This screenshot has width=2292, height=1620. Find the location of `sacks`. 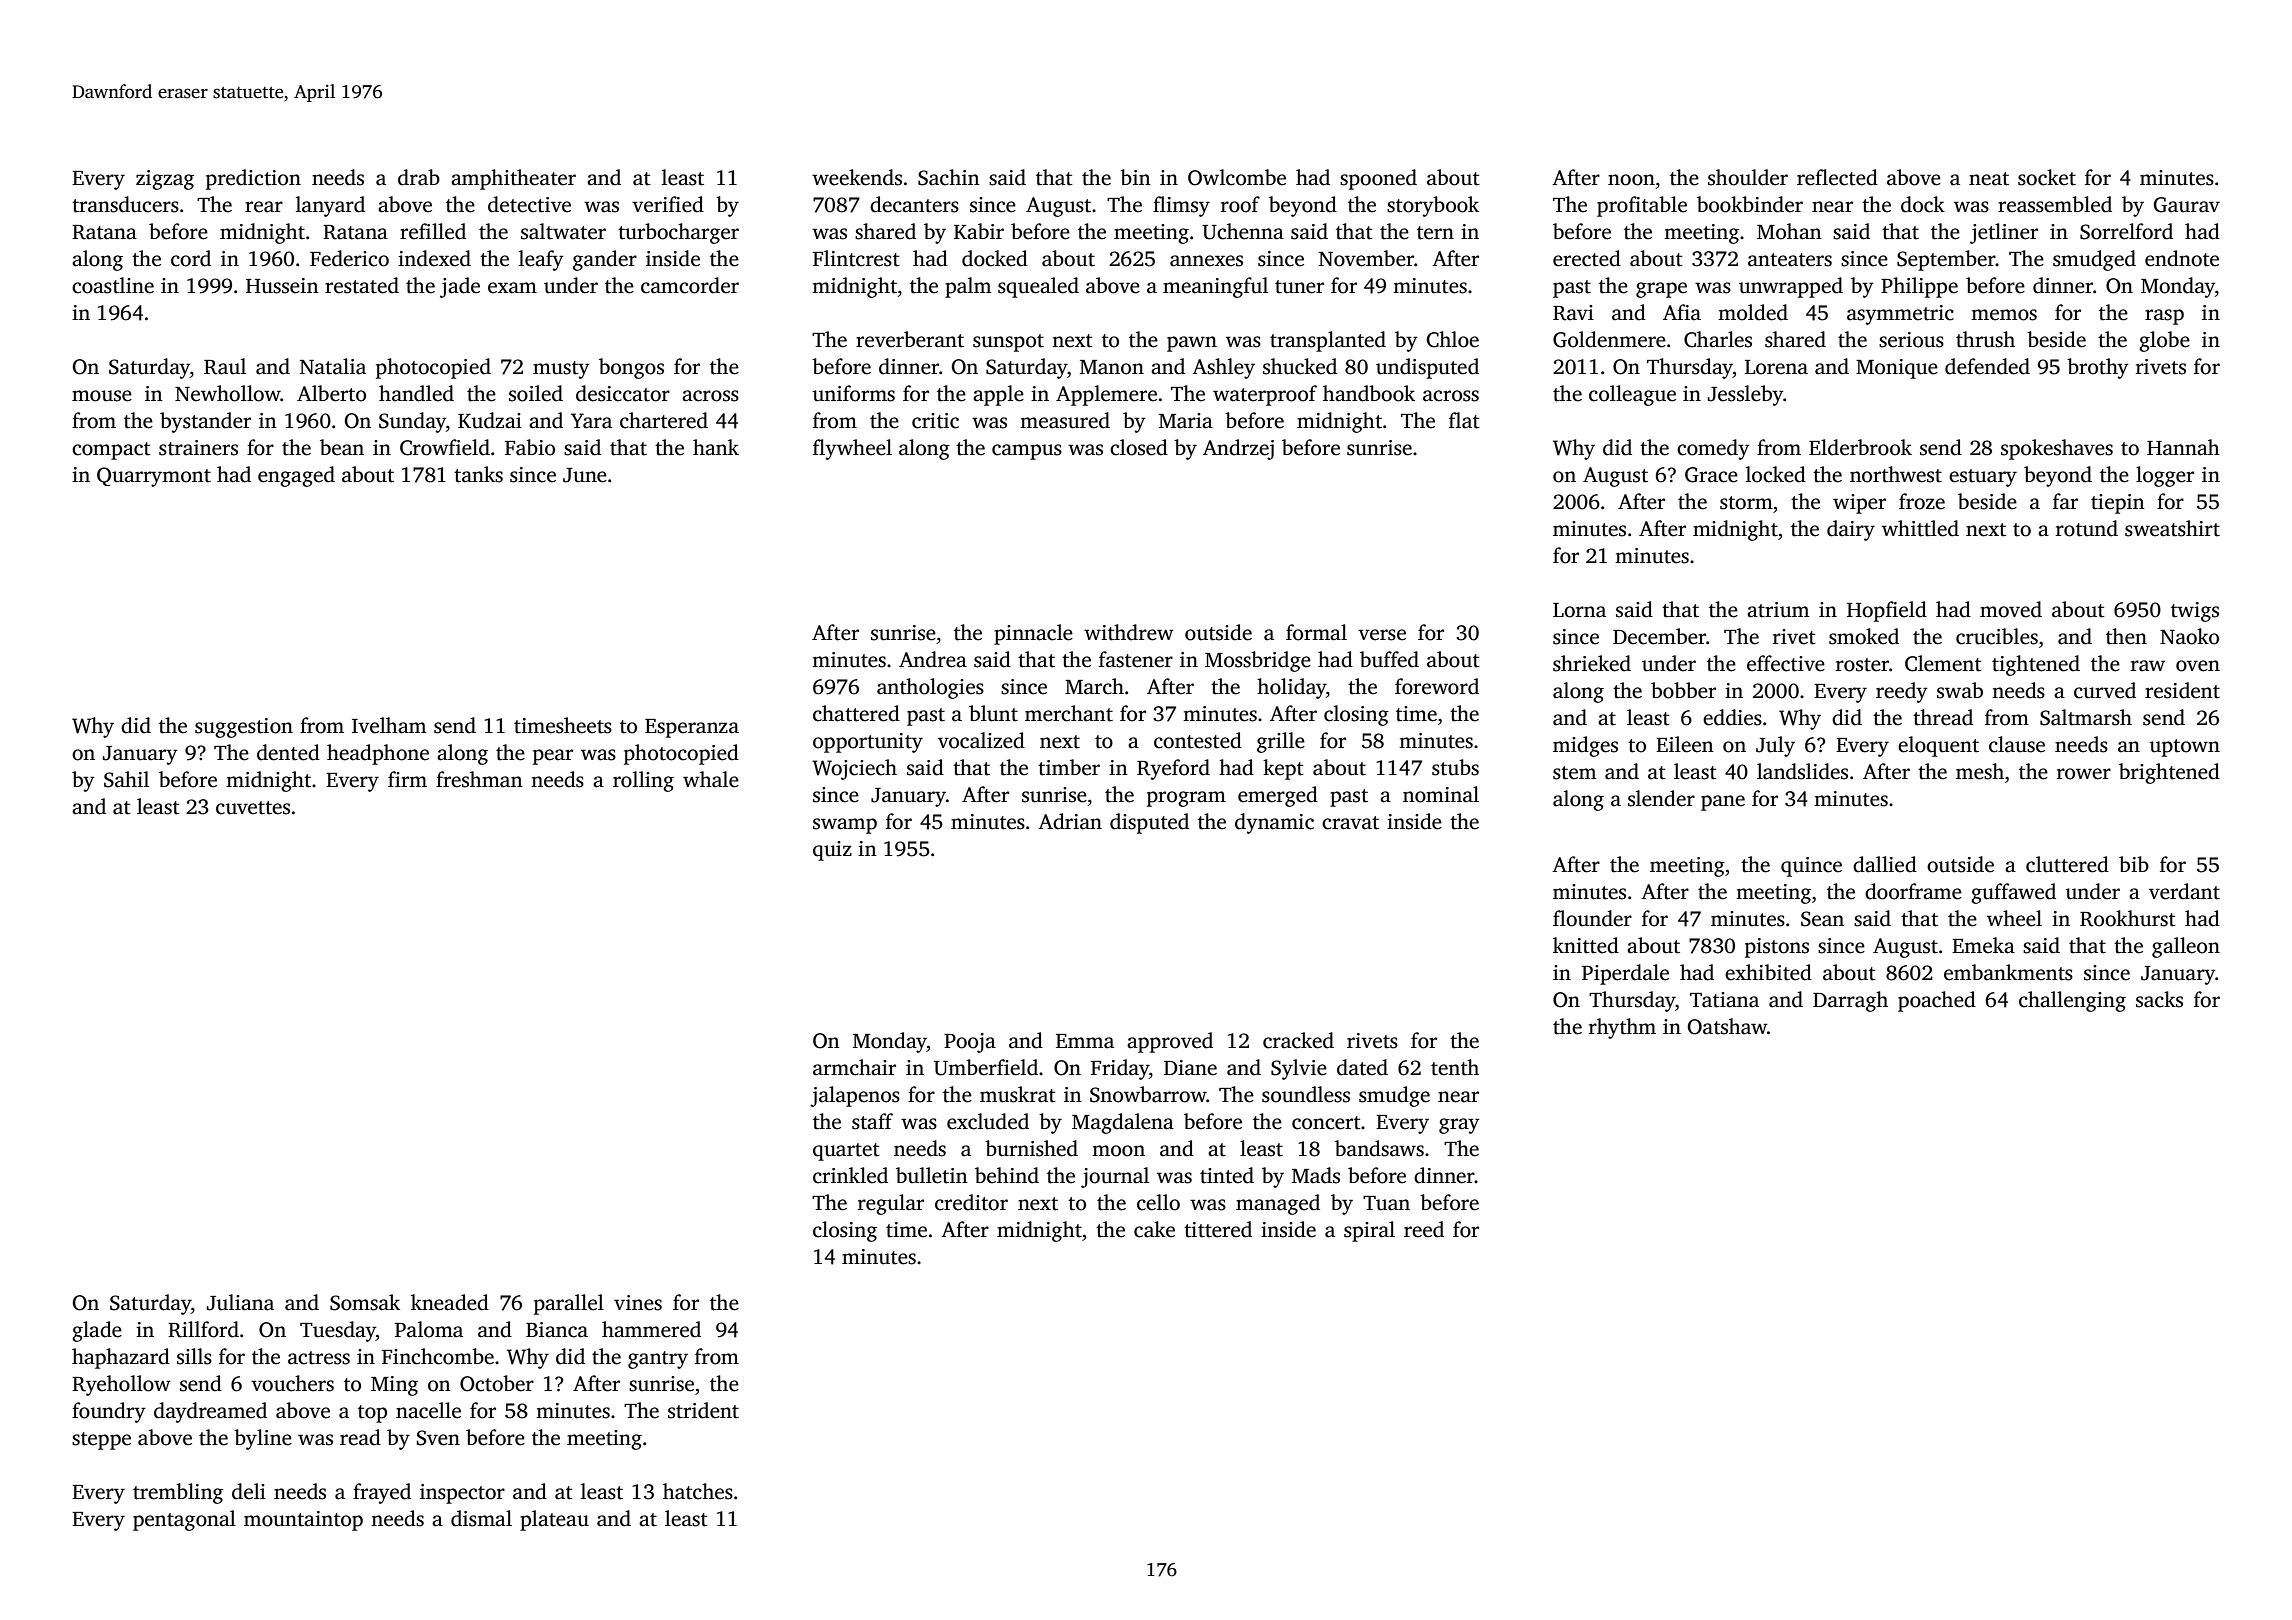

sacks is located at coordinates (2159, 999).
